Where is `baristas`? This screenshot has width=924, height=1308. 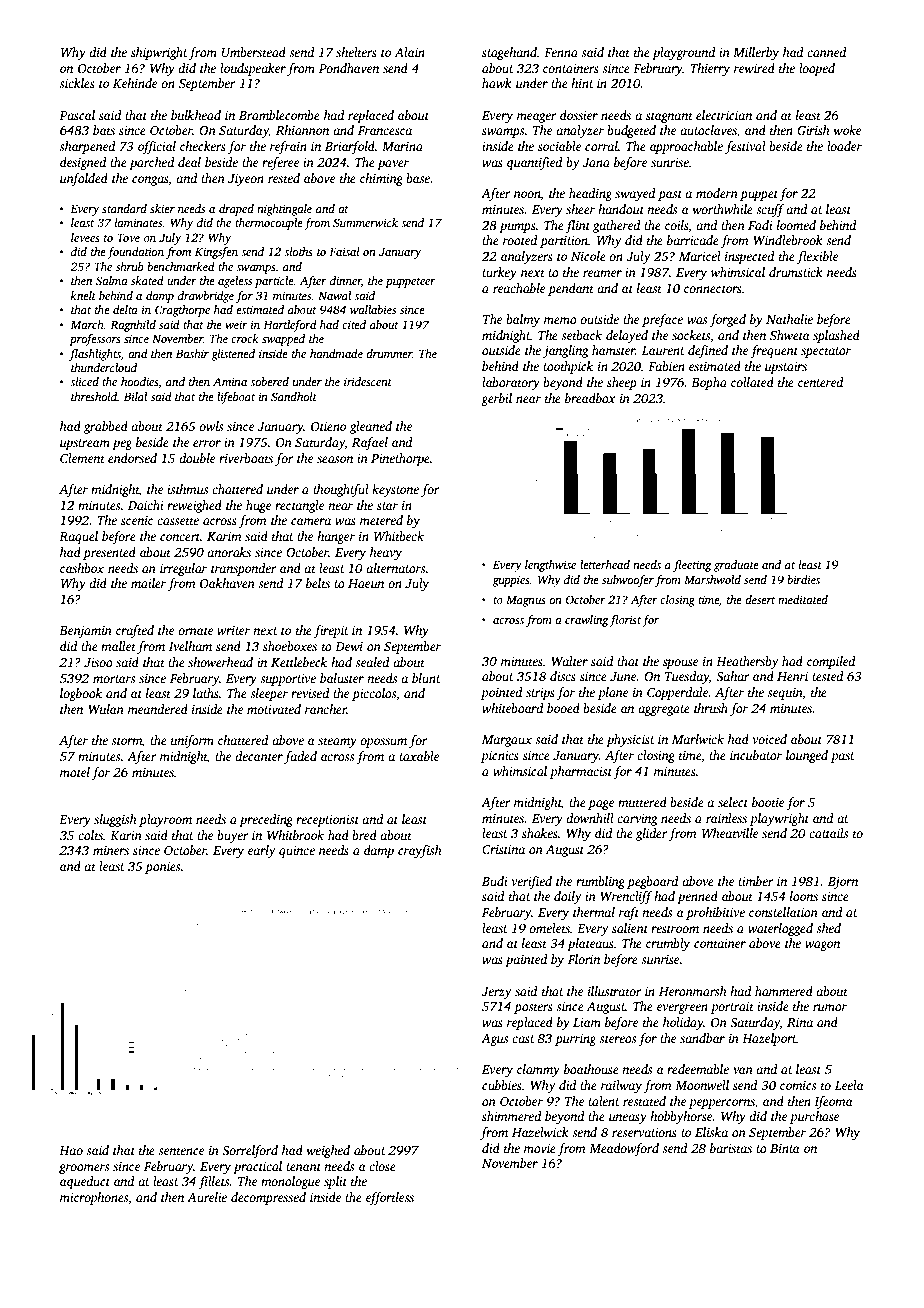
baristas is located at coordinates (731, 1148).
